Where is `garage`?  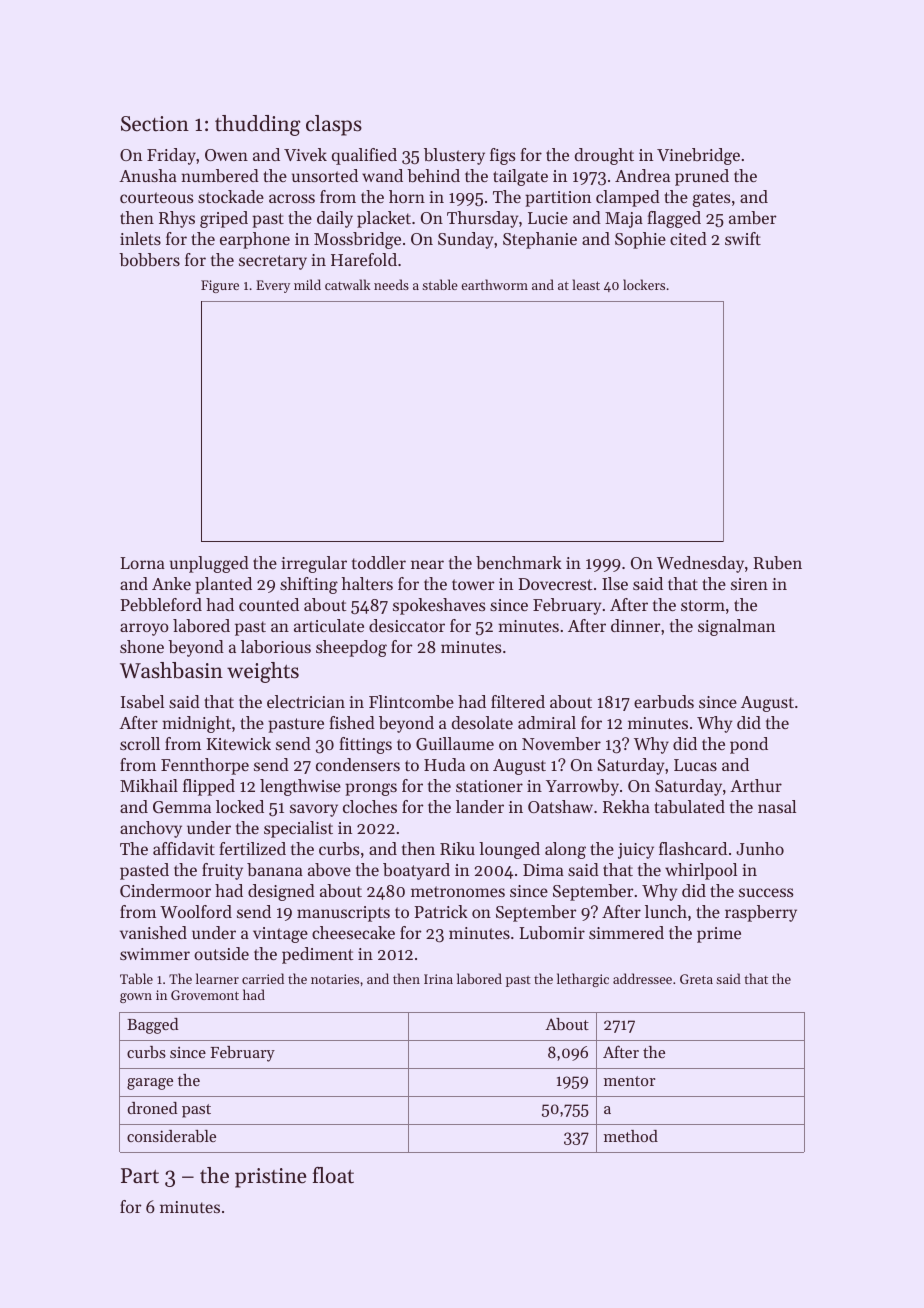 garage is located at coordinates (150, 1084).
